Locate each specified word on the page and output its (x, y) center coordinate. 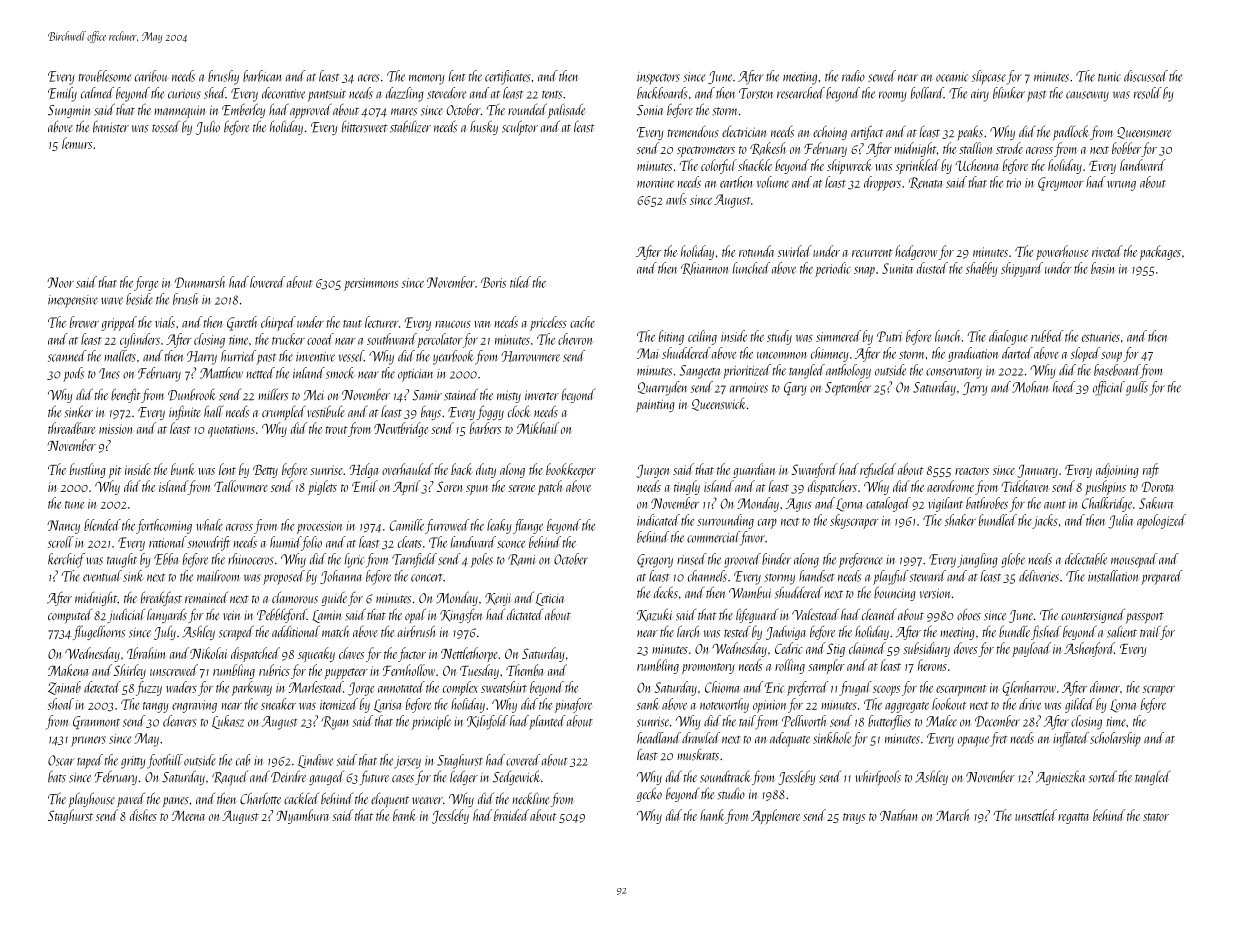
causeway (1087, 96)
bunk (183, 469)
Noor (60, 282)
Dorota (1157, 487)
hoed (1064, 387)
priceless (548, 323)
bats (57, 776)
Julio (208, 128)
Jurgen (652, 471)
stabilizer (410, 126)
